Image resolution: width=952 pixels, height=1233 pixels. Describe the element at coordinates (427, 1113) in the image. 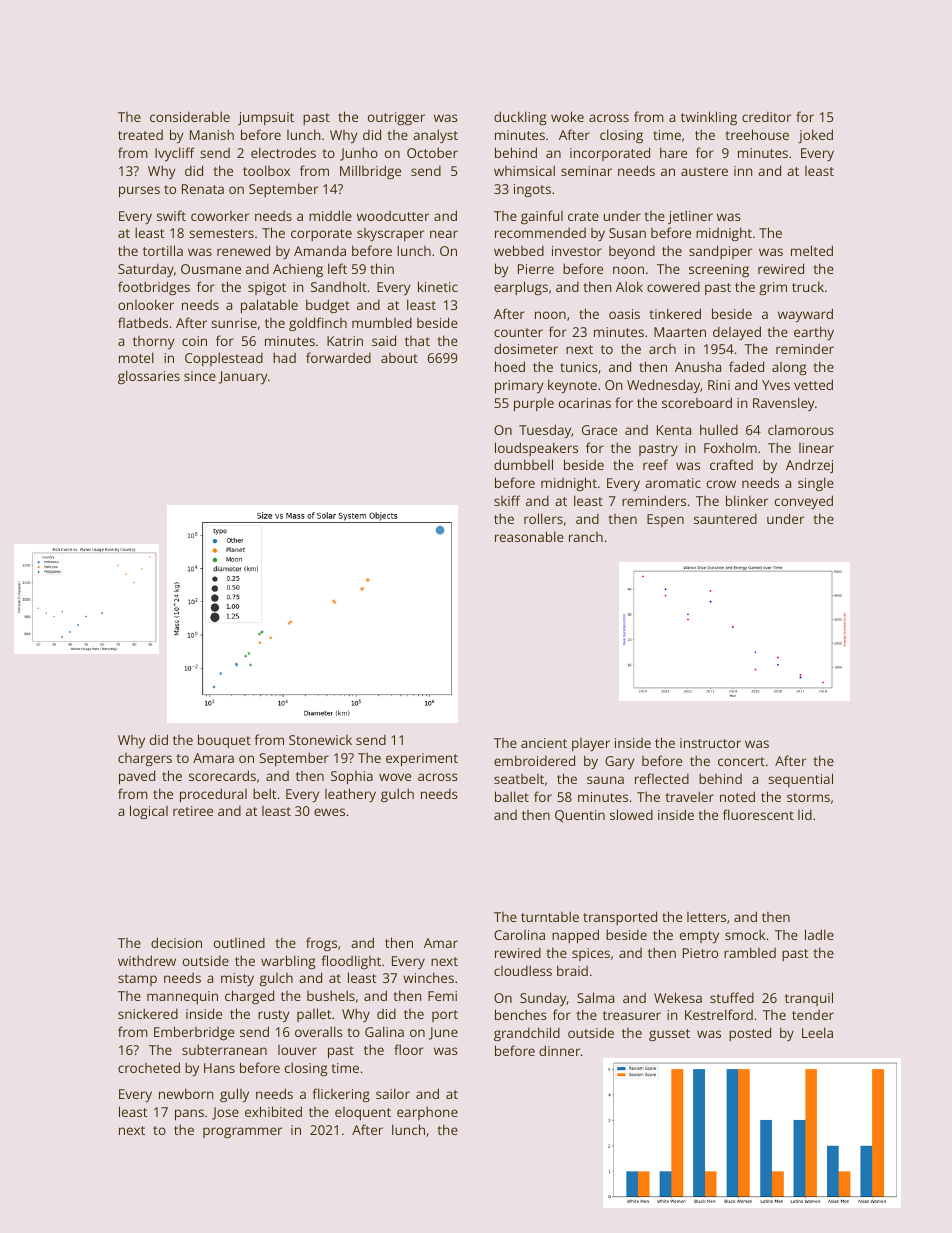

I see `earphone` at that location.
